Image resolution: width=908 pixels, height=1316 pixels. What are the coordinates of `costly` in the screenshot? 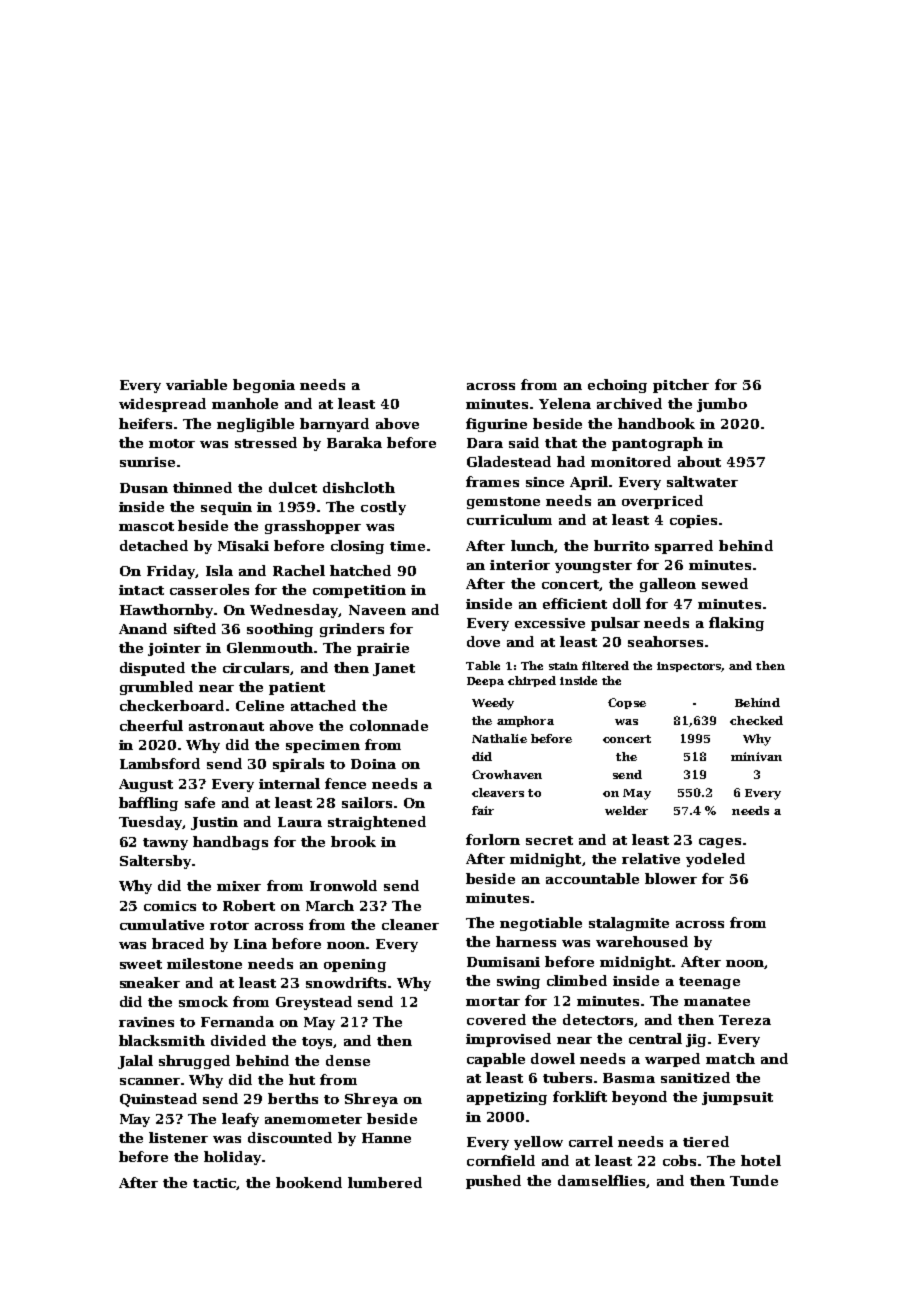 It's located at (383, 508).
